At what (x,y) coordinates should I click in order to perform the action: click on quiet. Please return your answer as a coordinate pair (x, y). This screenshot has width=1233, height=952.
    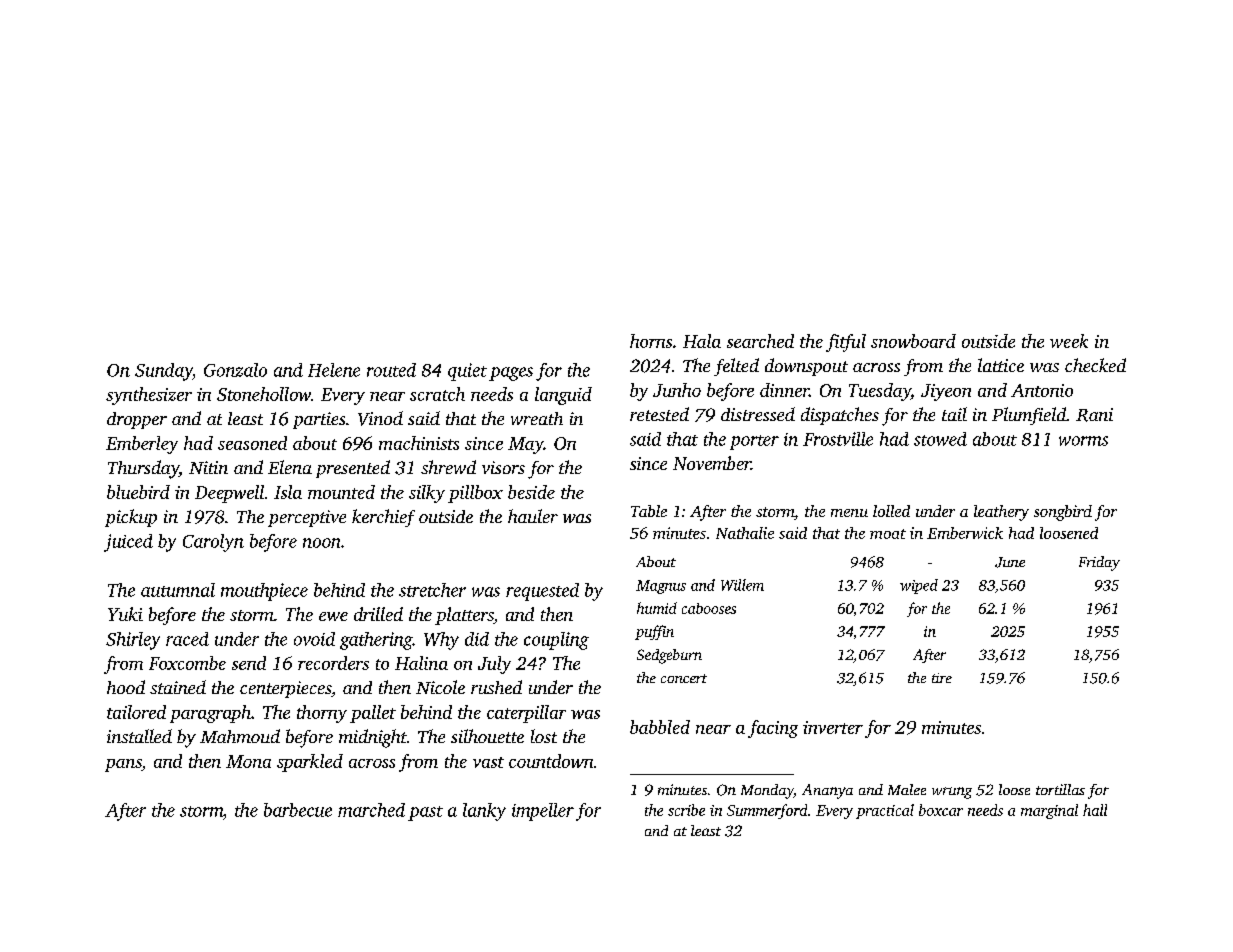
    Looking at the image, I should click on (467, 372).
